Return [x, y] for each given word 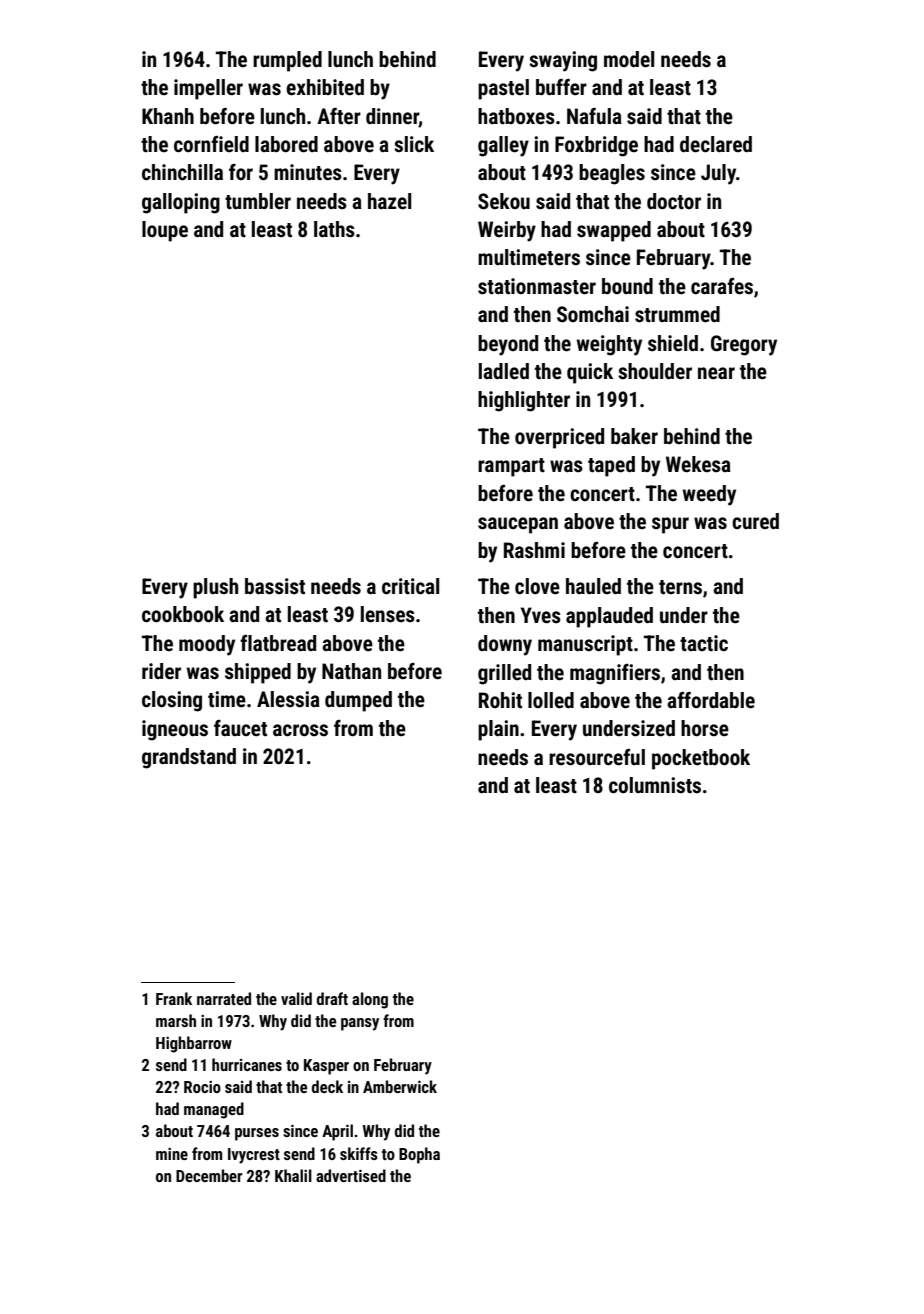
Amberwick [400, 1086]
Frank [174, 998]
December [209, 1175]
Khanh [168, 116]
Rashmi [534, 550]
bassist [275, 586]
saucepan [518, 525]
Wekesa [698, 464]
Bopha [419, 1155]
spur [670, 525]
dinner [392, 116]
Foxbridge [596, 146]
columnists [655, 785]
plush [215, 588]
